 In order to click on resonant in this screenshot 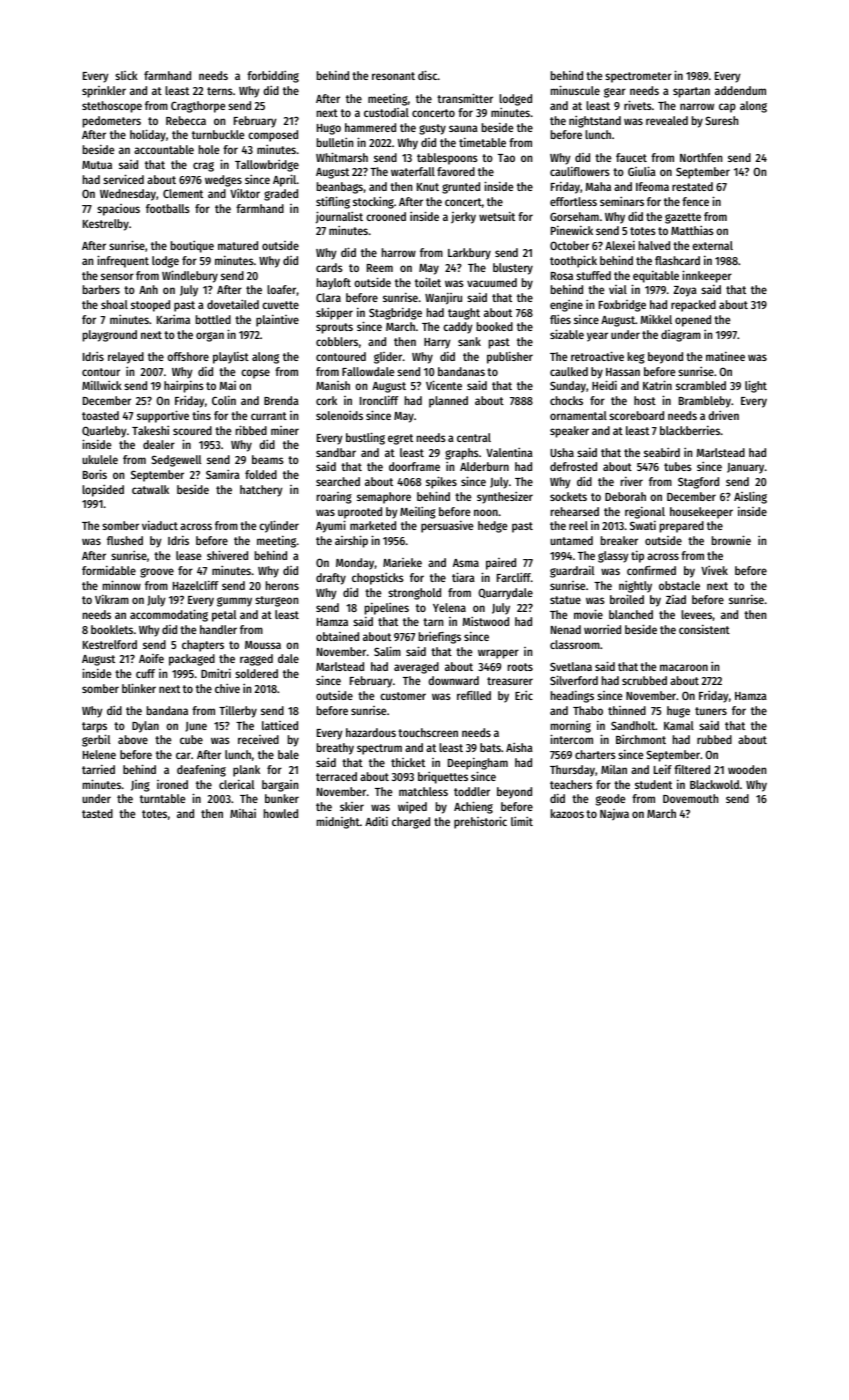, I will do `click(393, 76)`.
